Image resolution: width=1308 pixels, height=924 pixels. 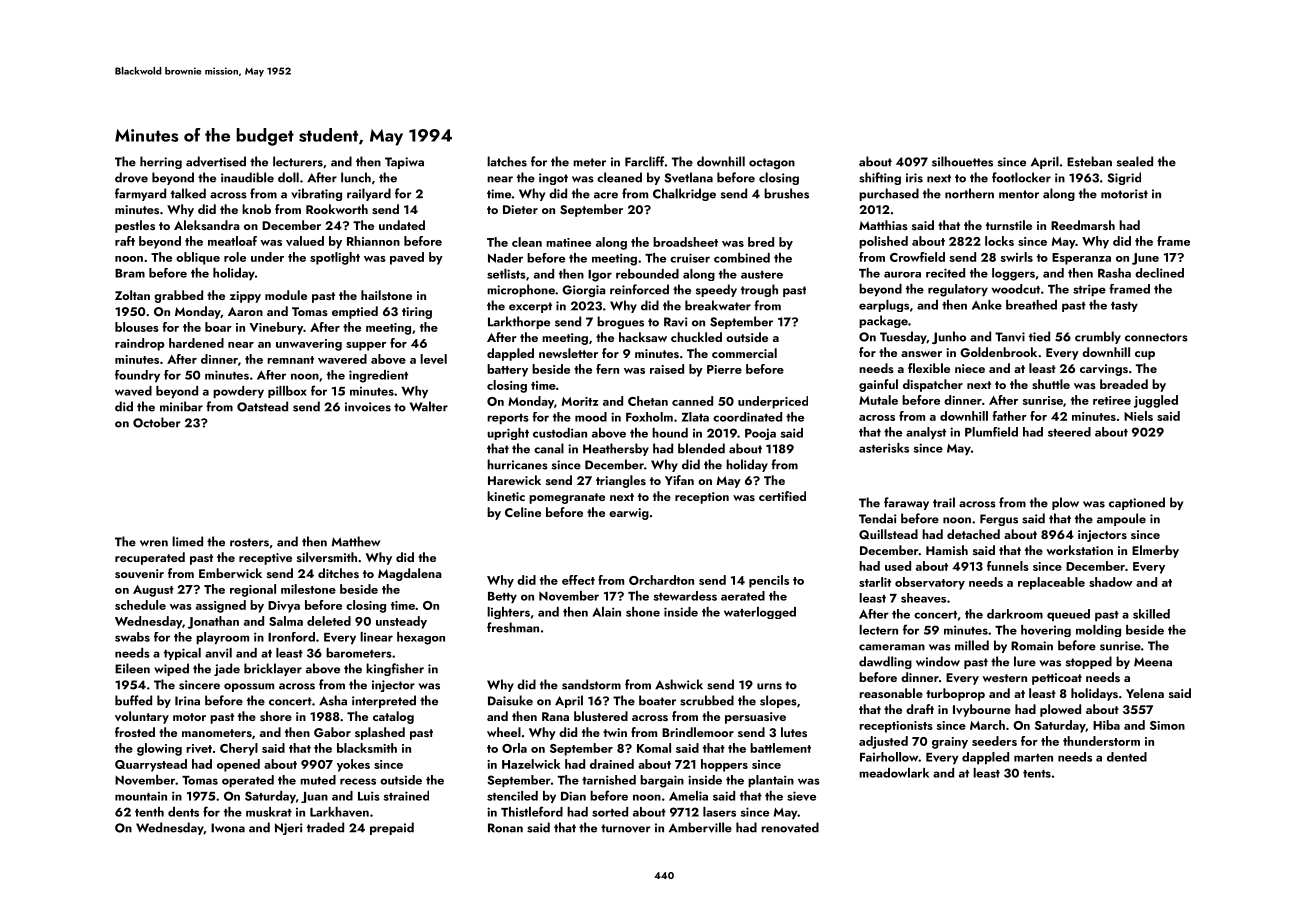 I want to click on Elmerby, so click(x=1155, y=551).
